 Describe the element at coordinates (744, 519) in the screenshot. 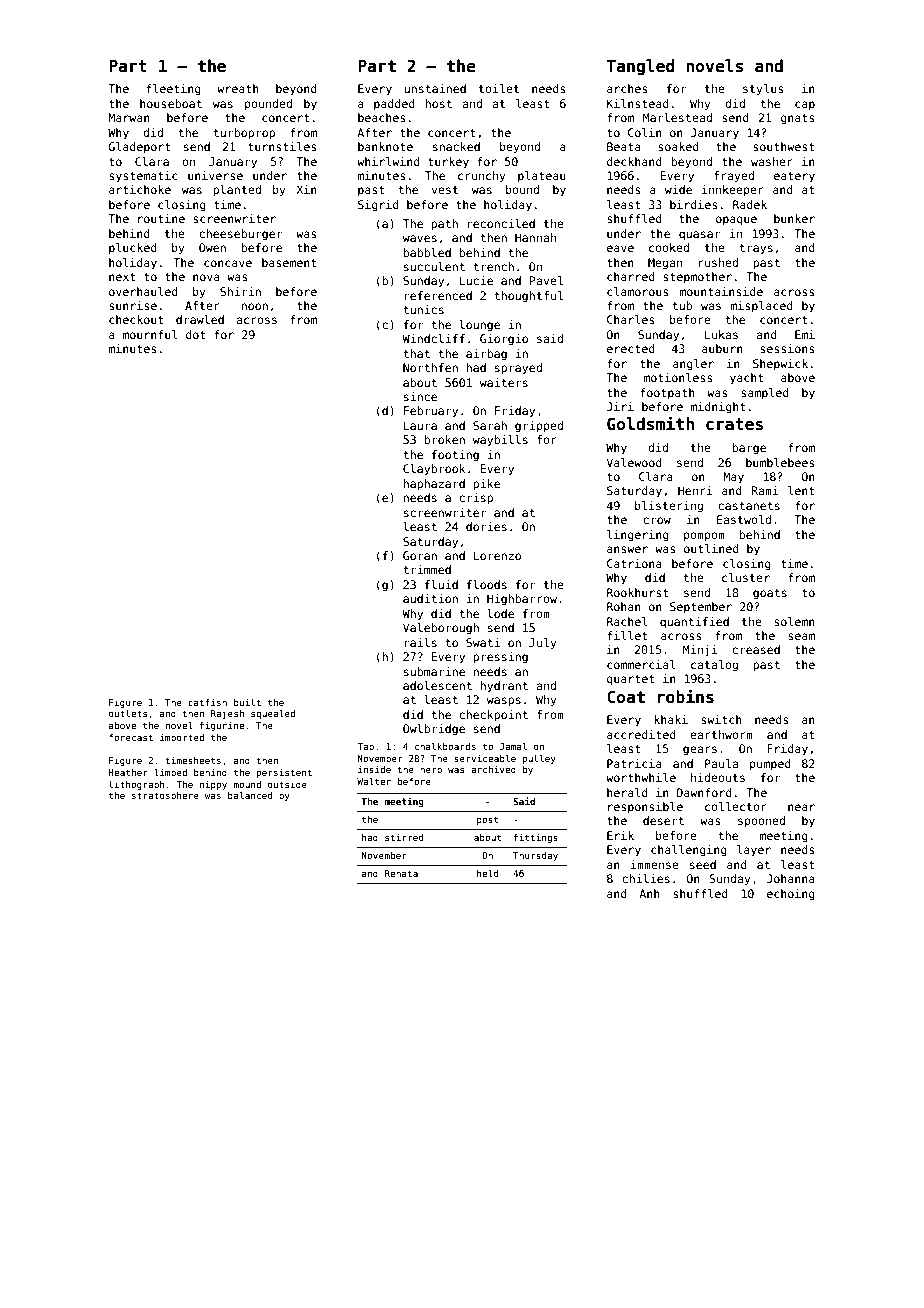

I see `Eastwold` at that location.
